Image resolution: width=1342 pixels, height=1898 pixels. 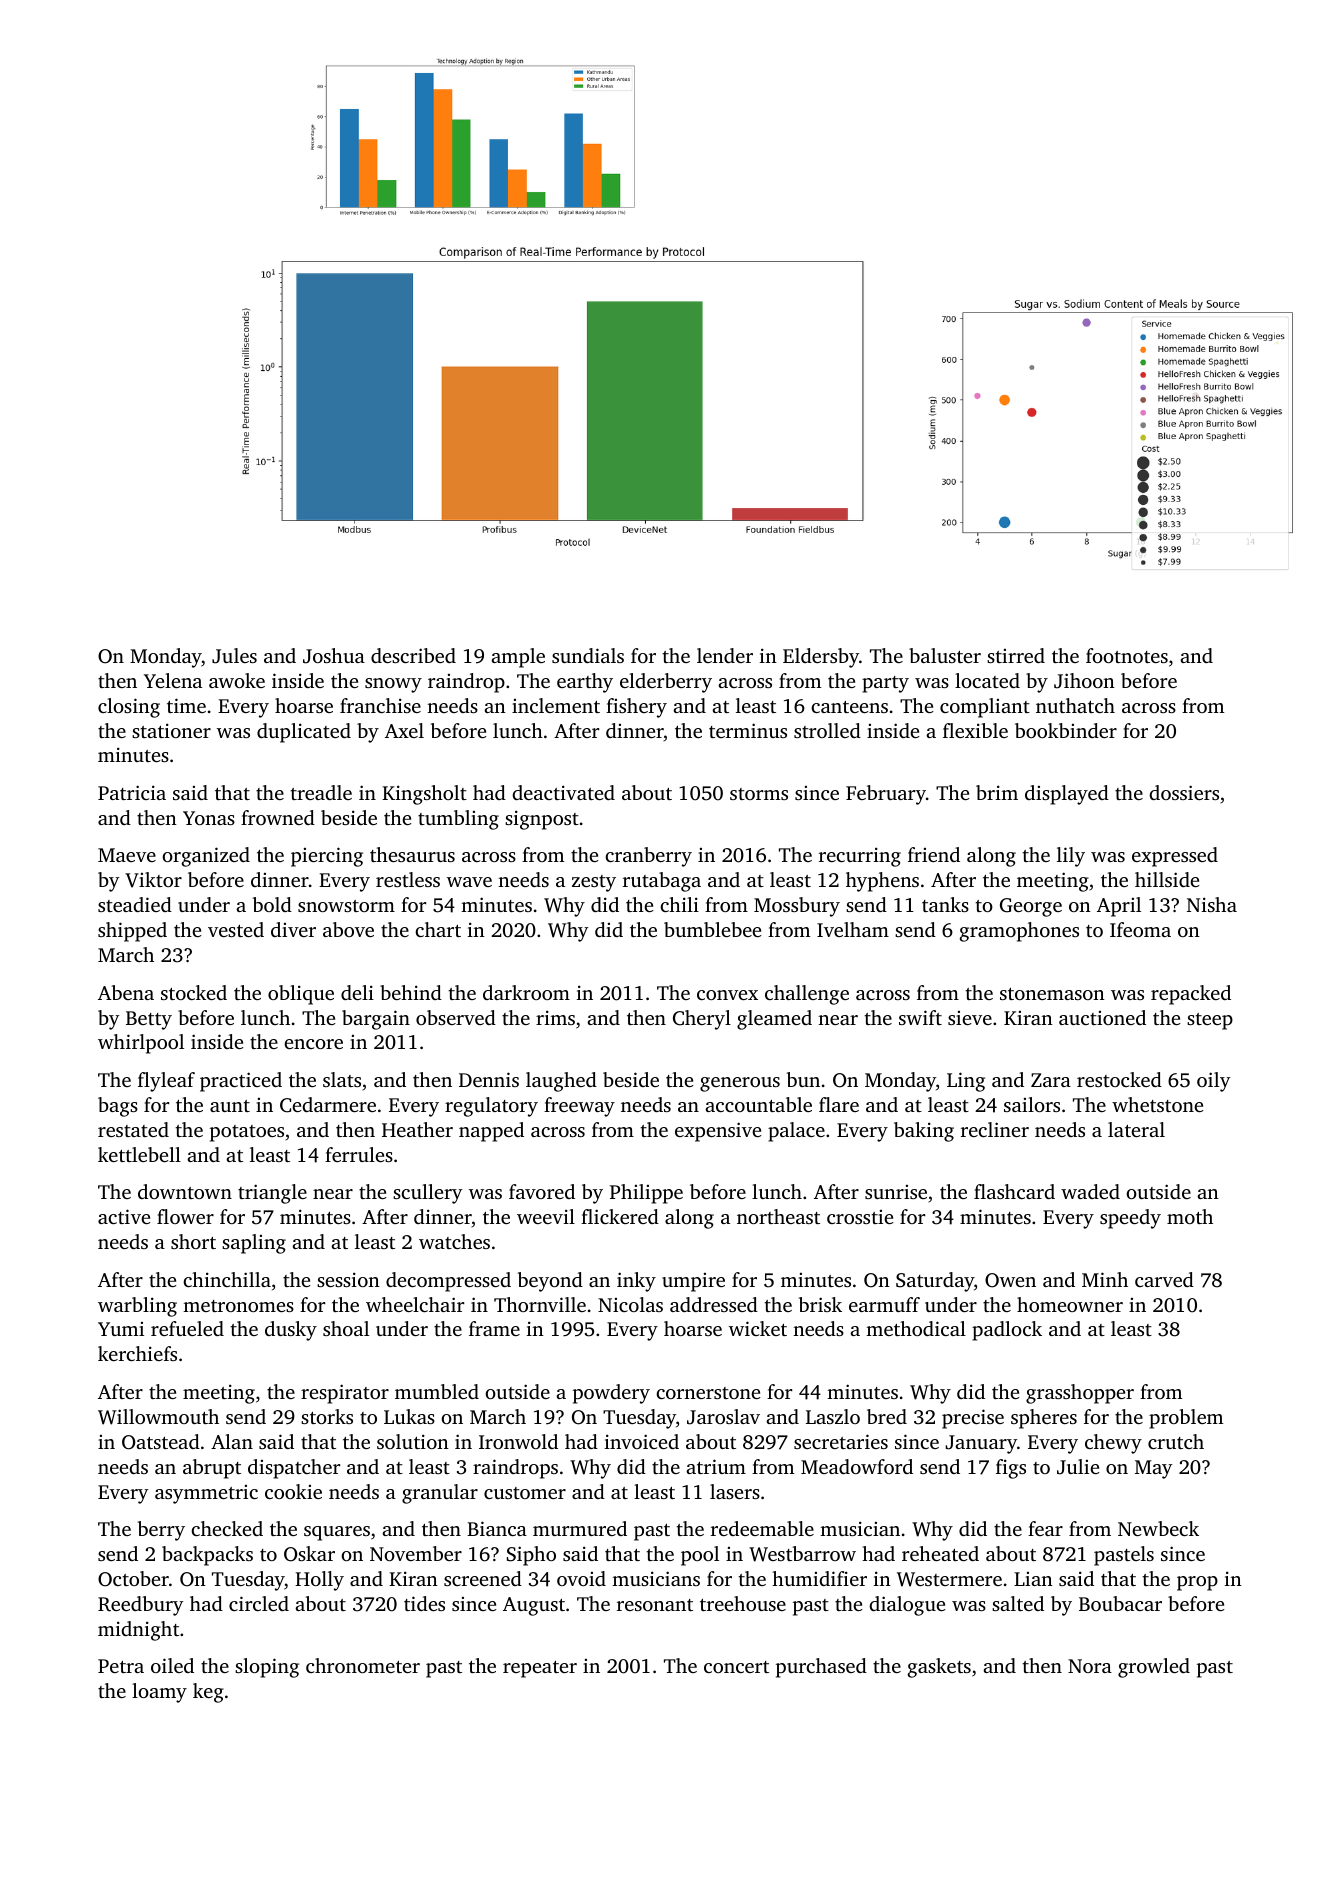 I want to click on purchased, so click(x=821, y=1668).
